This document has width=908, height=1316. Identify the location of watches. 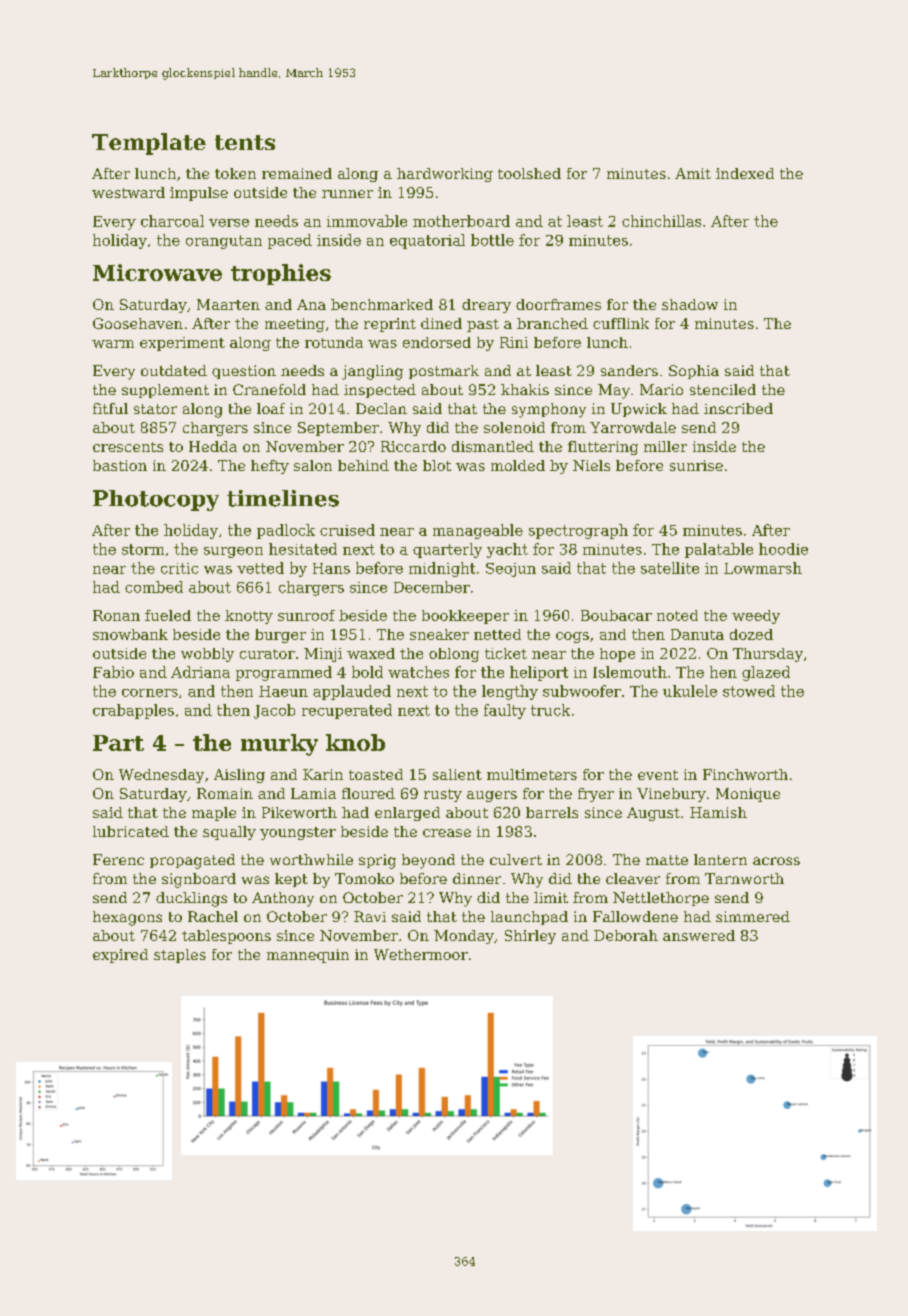
(418, 672).
